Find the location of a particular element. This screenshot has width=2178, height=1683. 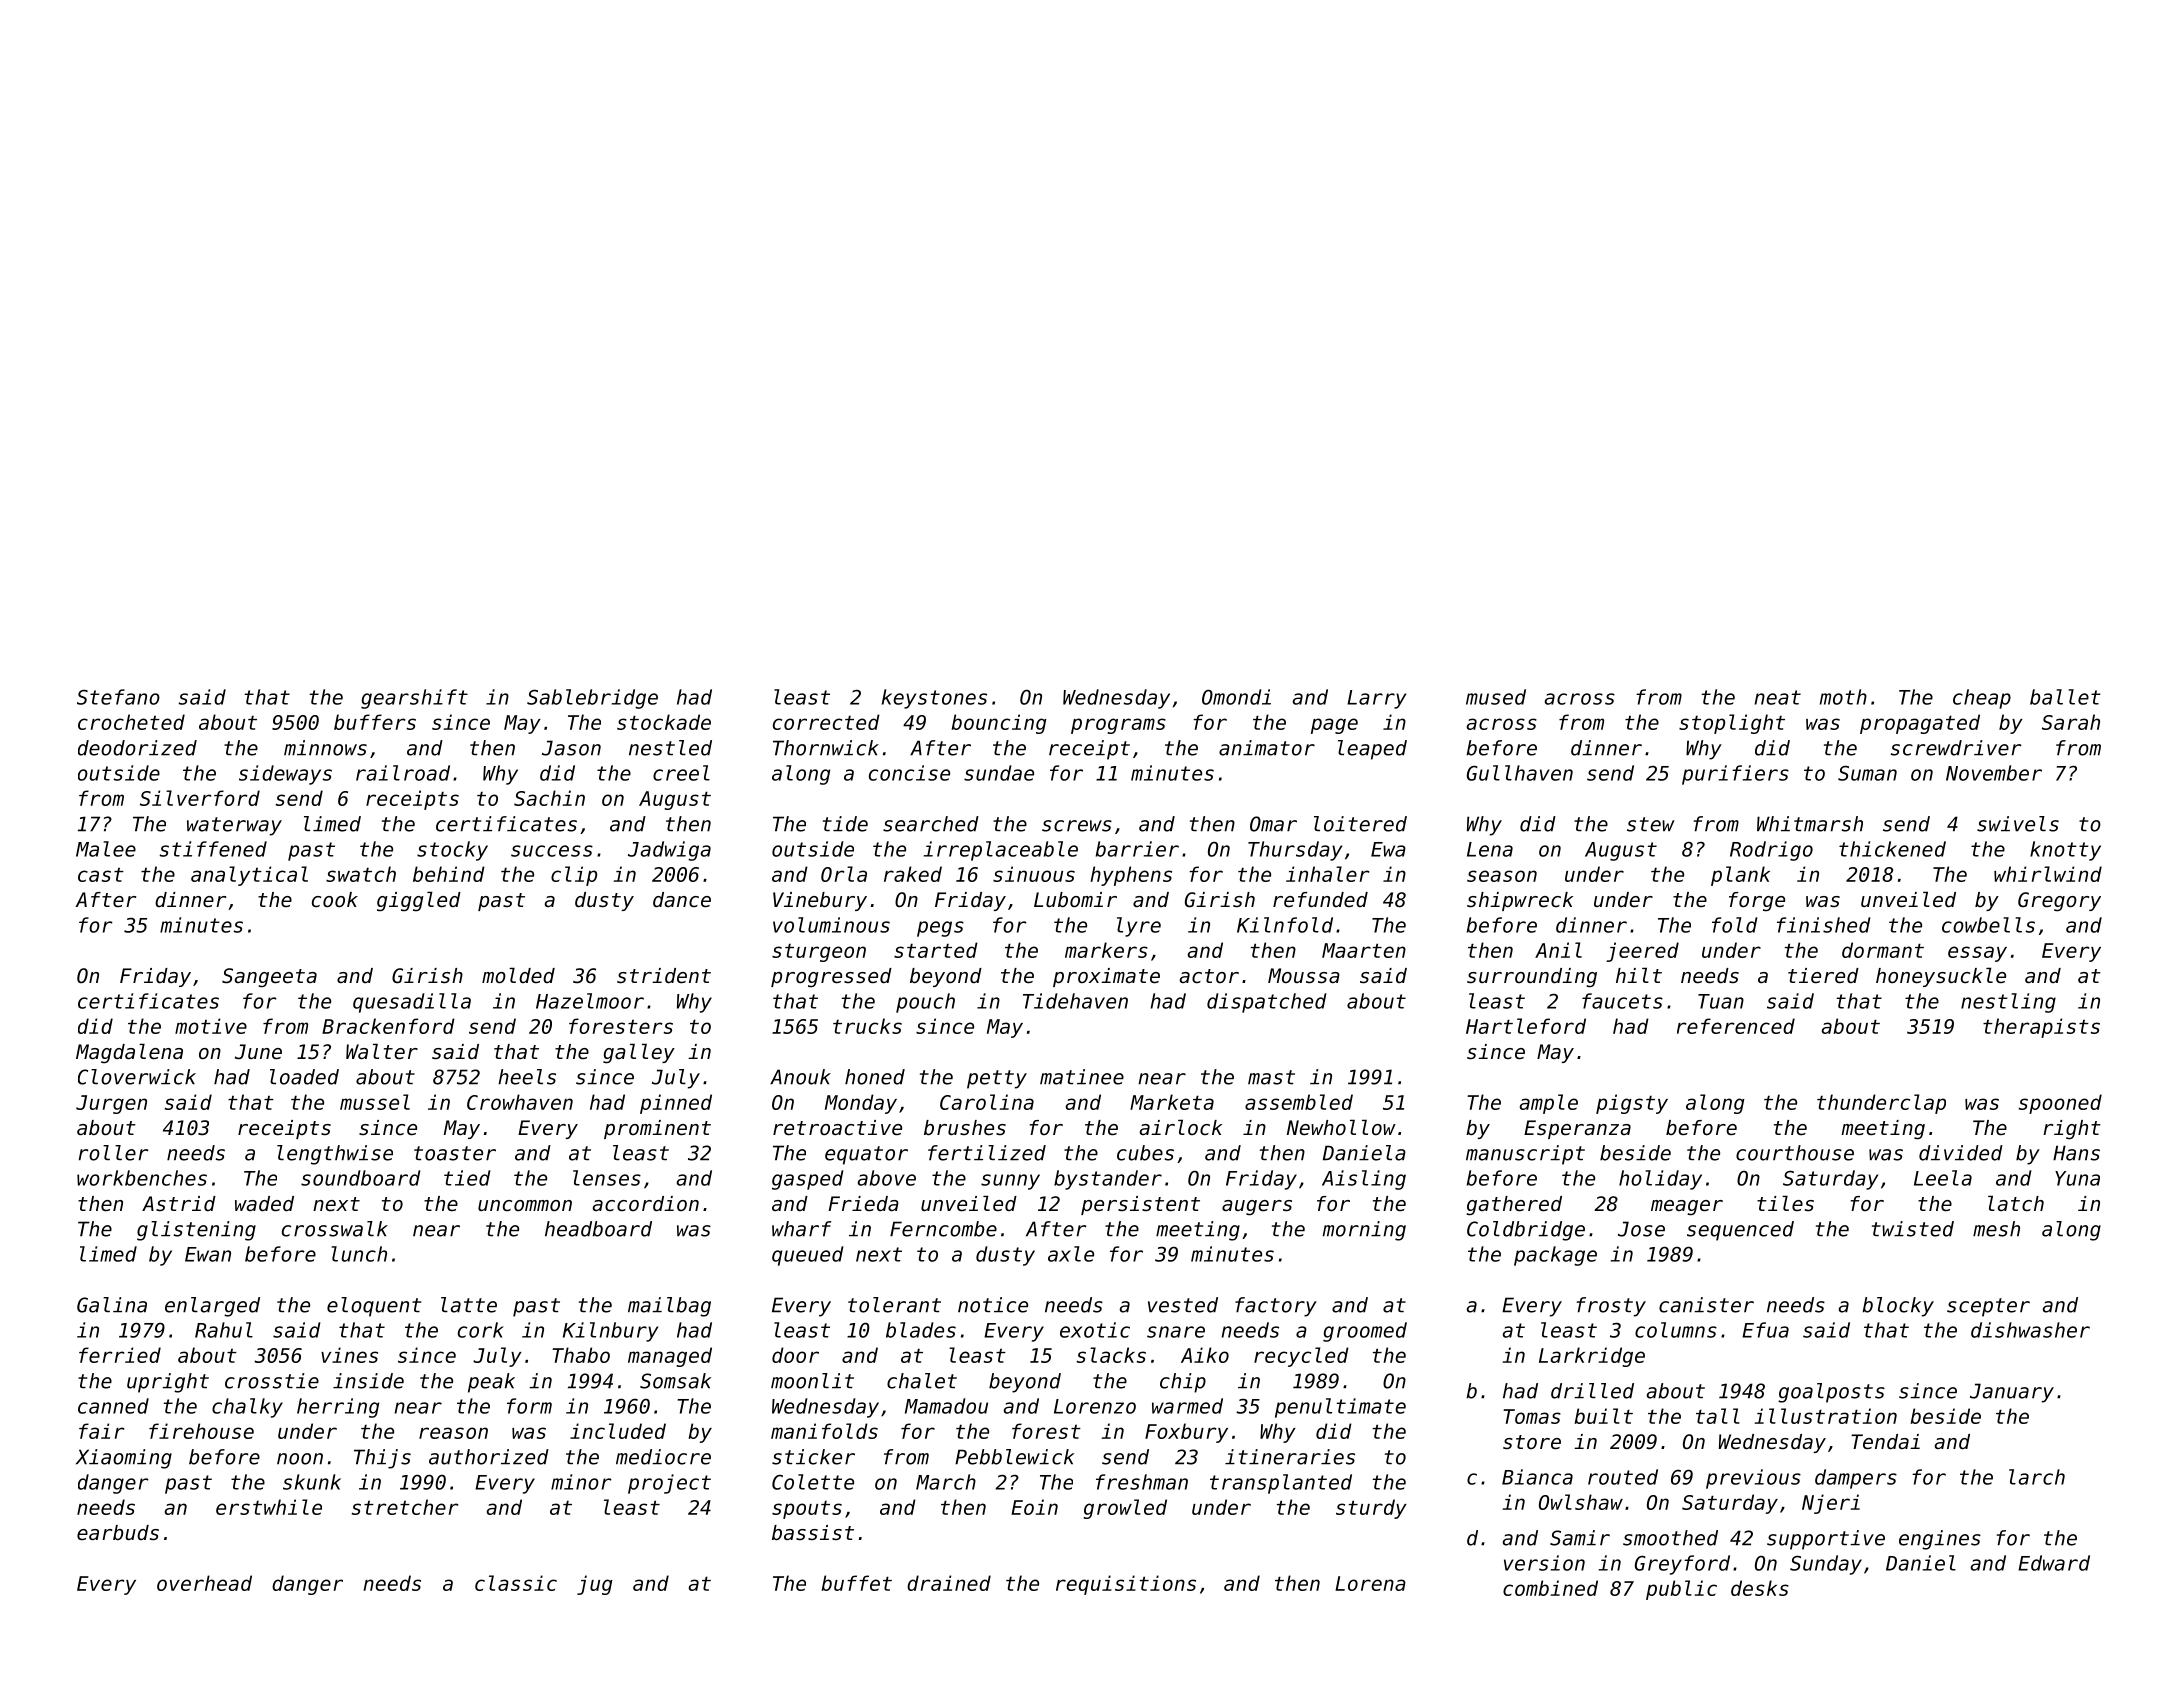

spooned is located at coordinates (2060, 1104).
